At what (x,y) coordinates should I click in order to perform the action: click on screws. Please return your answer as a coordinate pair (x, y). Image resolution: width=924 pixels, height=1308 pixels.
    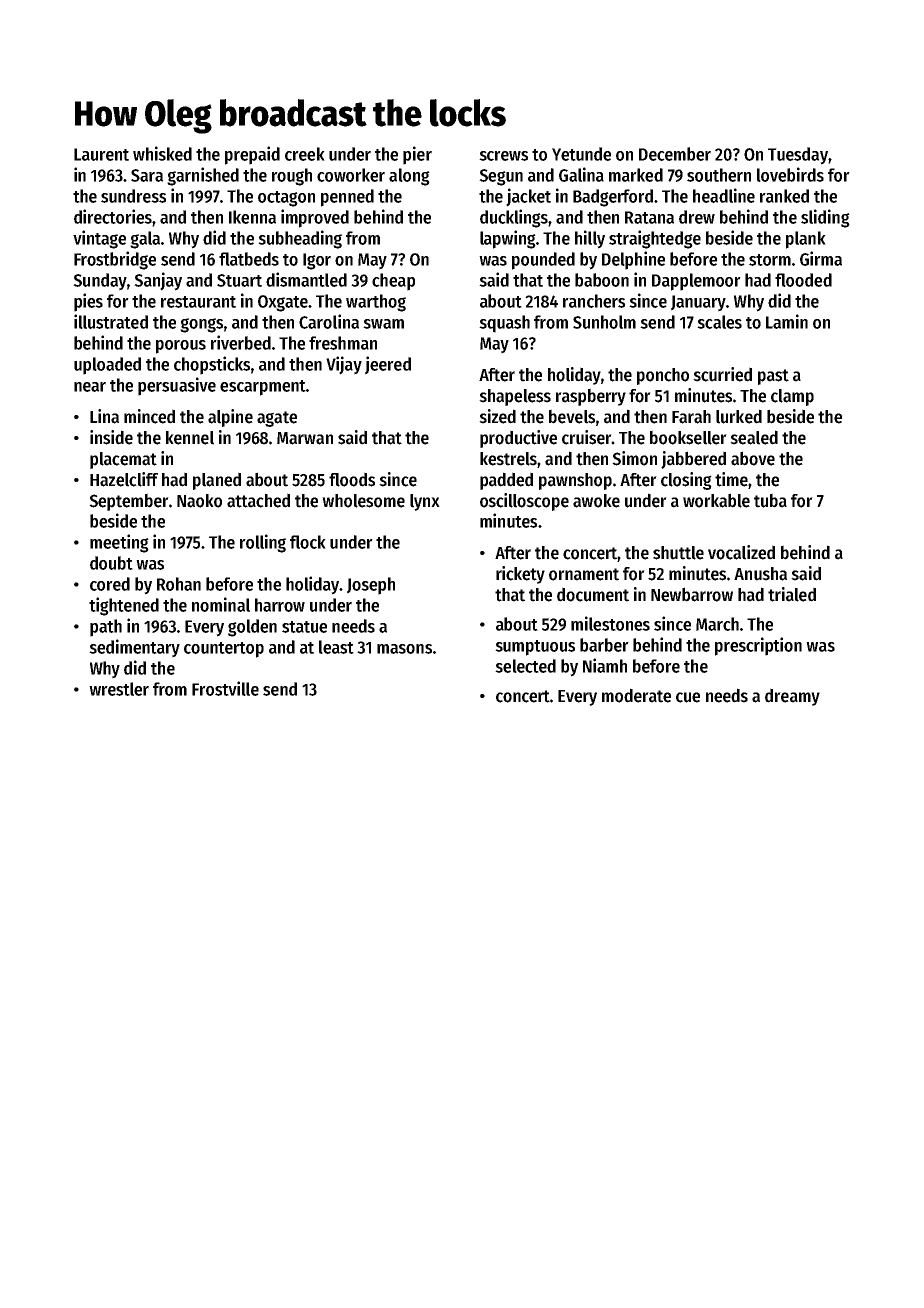
    Looking at the image, I should click on (503, 156).
